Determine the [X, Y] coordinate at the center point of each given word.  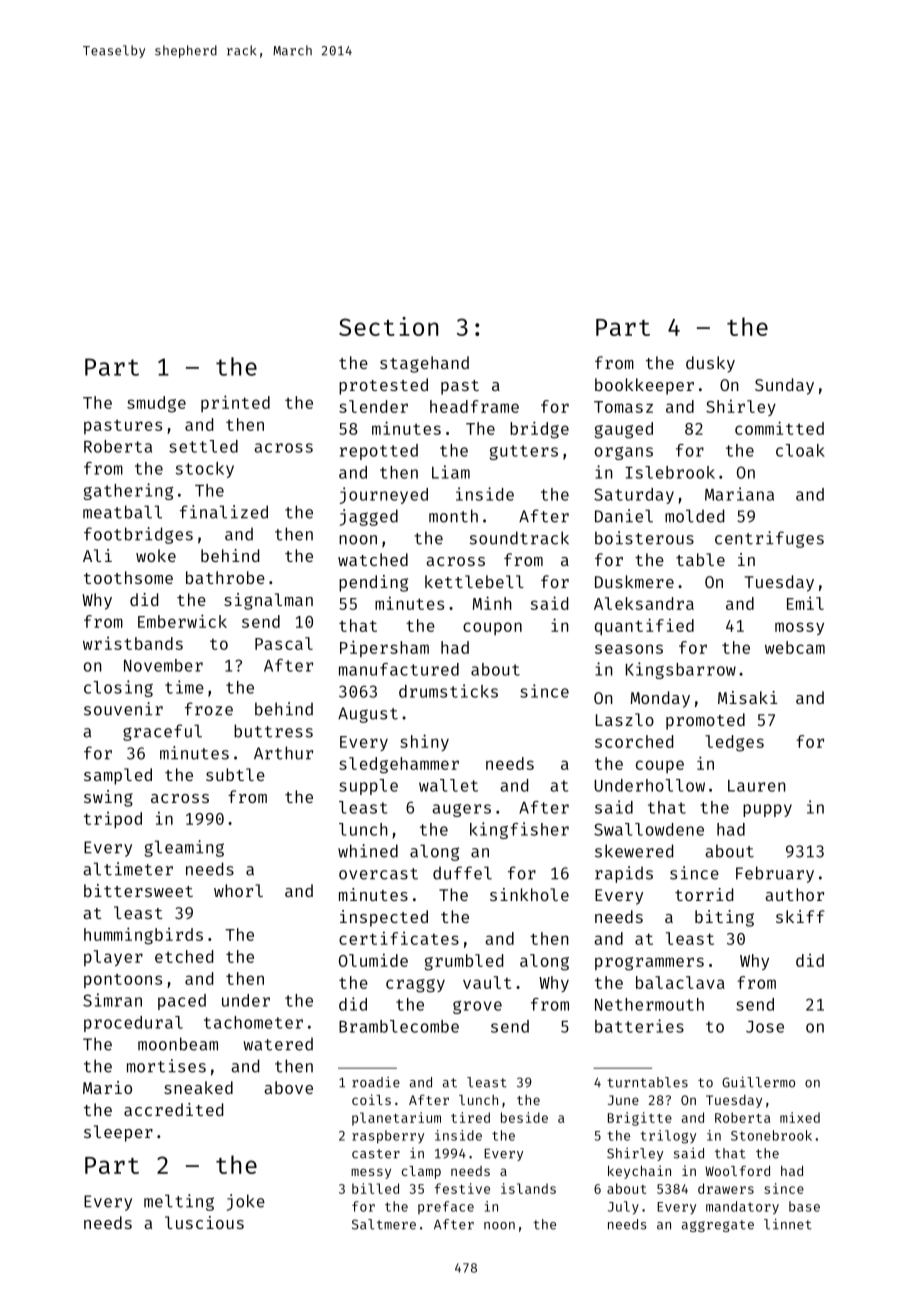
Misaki [747, 697]
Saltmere [384, 1224]
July [623, 1208]
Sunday [784, 386]
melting [179, 1202]
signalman [268, 601]
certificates [399, 938]
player [113, 958]
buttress [273, 731]
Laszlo [625, 719]
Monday [660, 699]
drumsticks [448, 691]
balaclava [680, 982]
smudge [156, 404]
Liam [451, 472]
